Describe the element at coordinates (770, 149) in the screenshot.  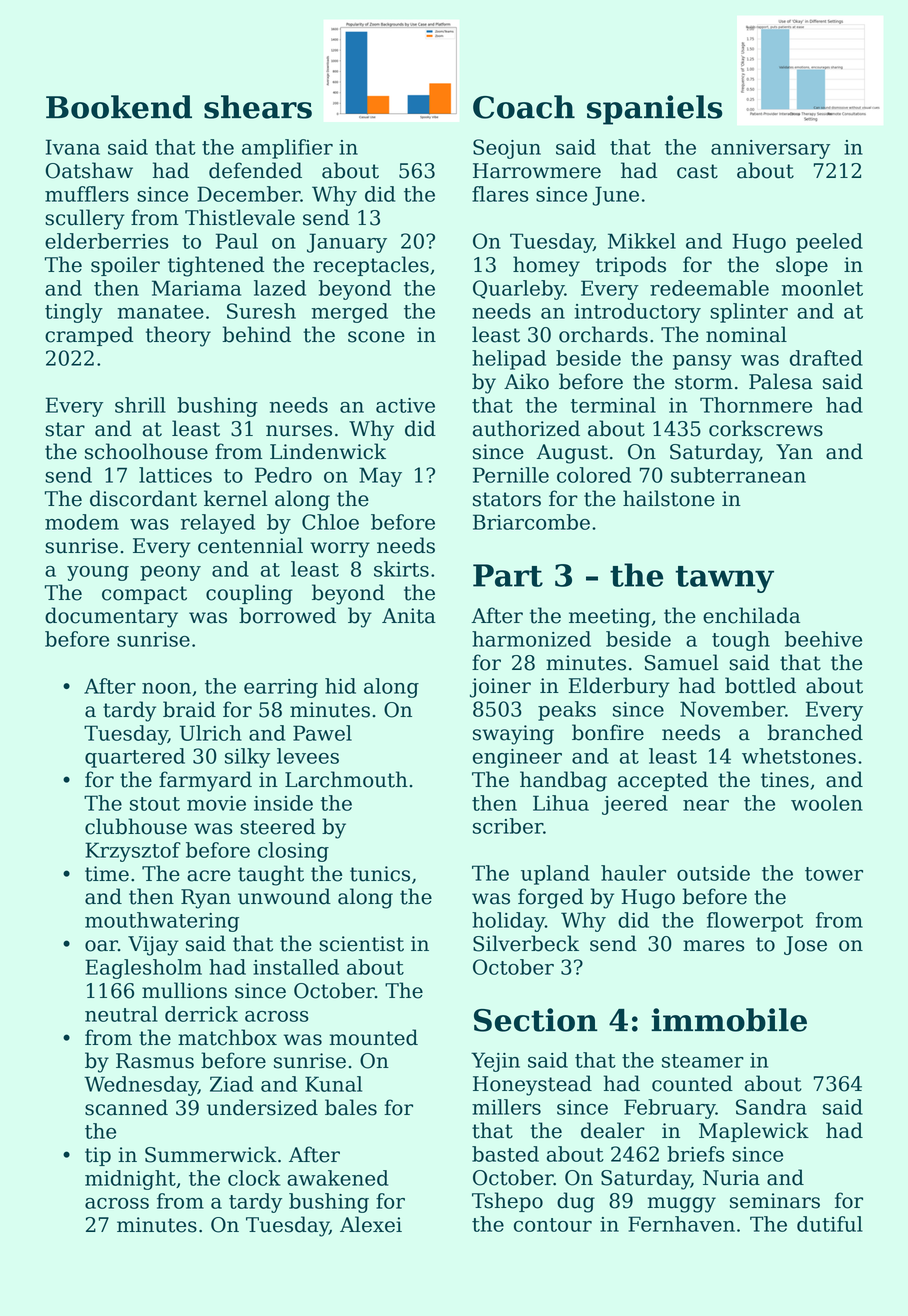
I see `anniversary` at that location.
